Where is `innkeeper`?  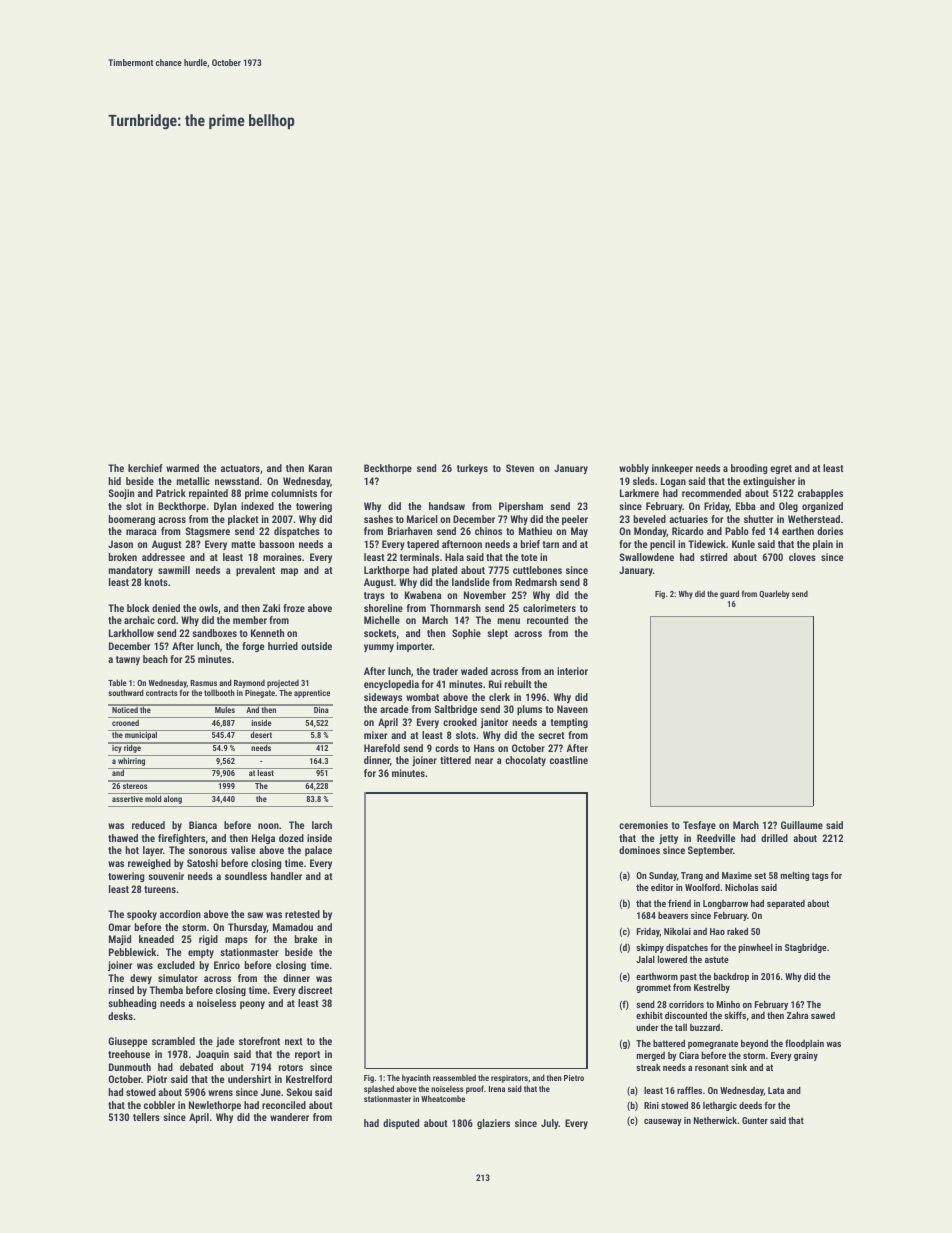 innkeeper is located at coordinates (672, 469).
